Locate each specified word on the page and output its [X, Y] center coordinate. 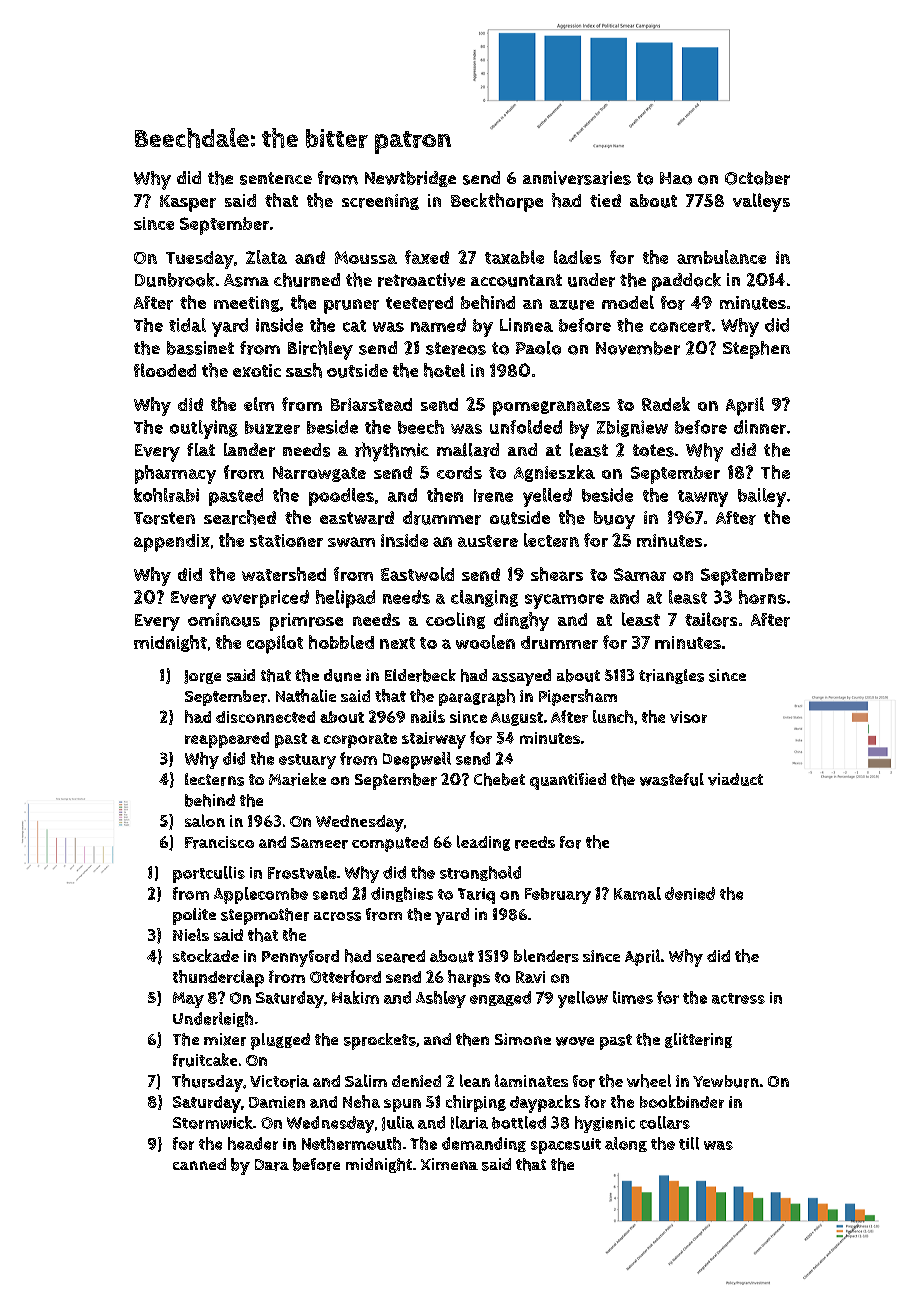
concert [680, 326]
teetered [419, 303]
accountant [516, 280]
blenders [546, 956]
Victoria [279, 1081]
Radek [666, 404]
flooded [165, 370]
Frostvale [302, 872]
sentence [276, 178]
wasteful [672, 779]
